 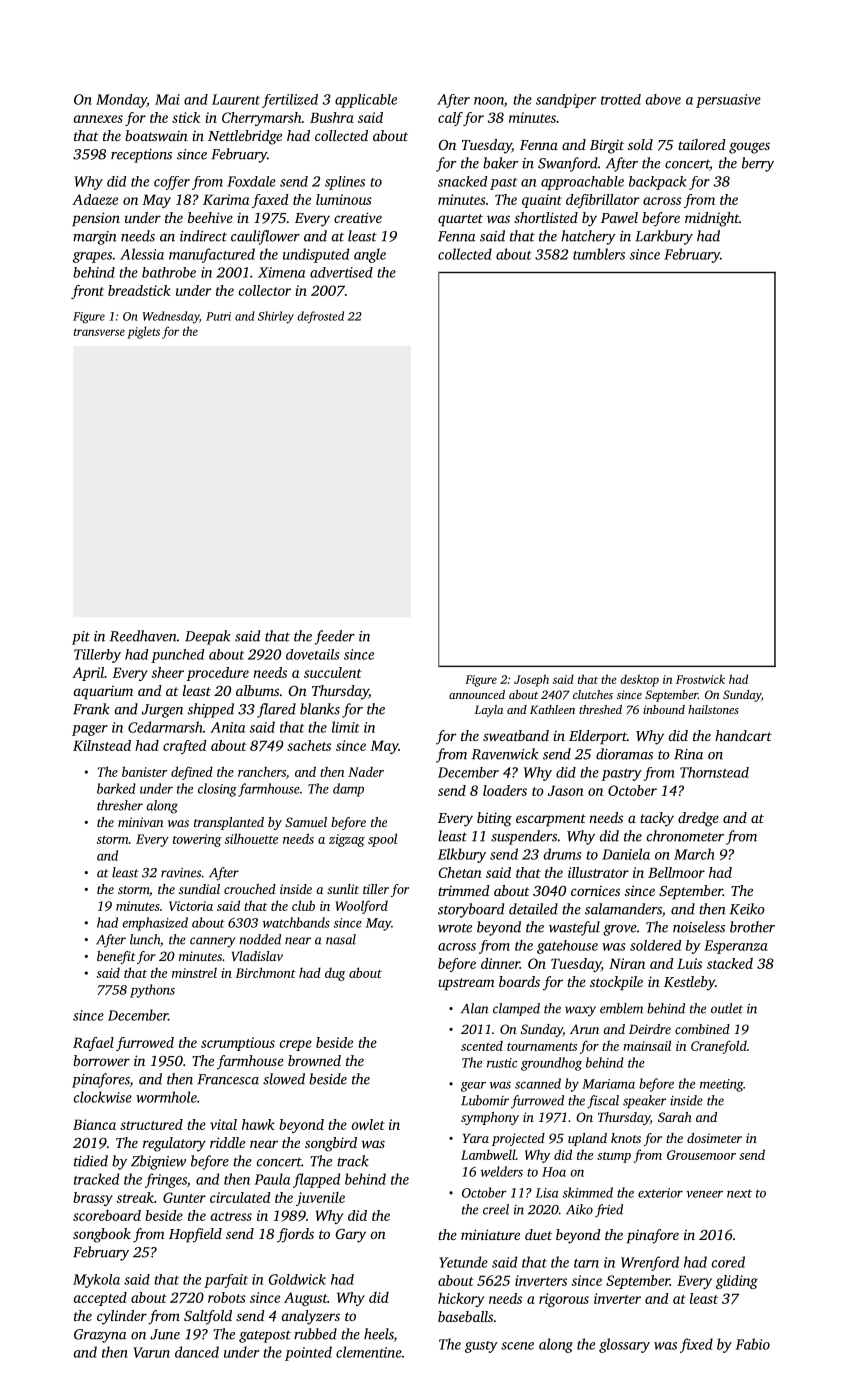 What do you see at coordinates (306, 822) in the document?
I see `Samuel` at bounding box center [306, 822].
